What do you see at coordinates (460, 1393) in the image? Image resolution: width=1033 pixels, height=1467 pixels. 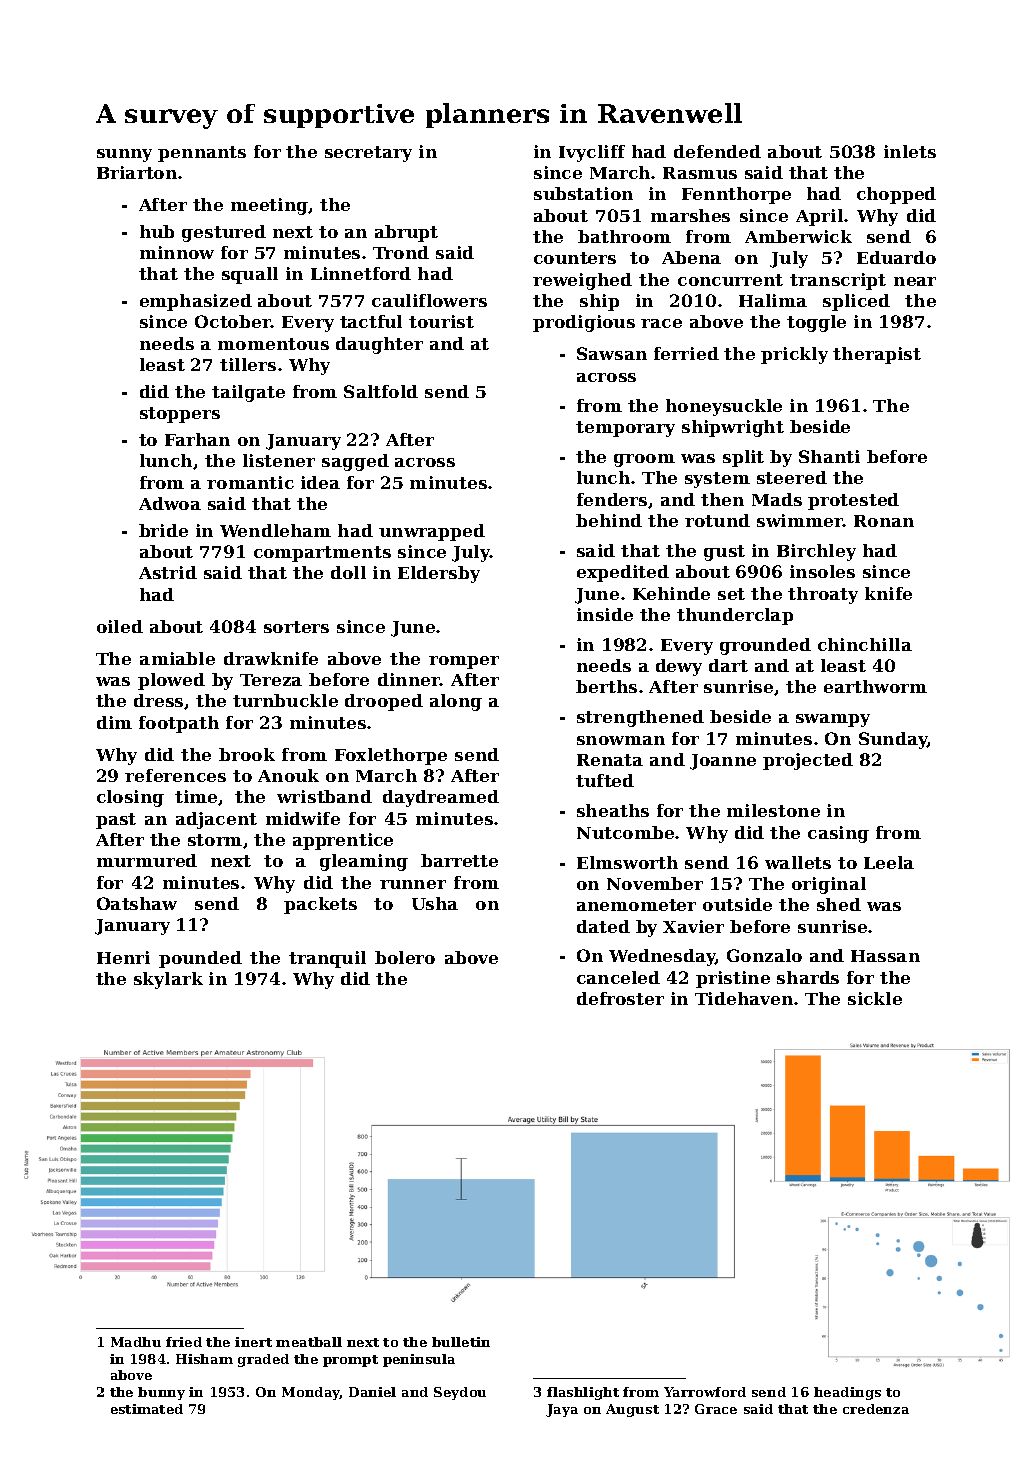 I see `Seydou` at bounding box center [460, 1393].
